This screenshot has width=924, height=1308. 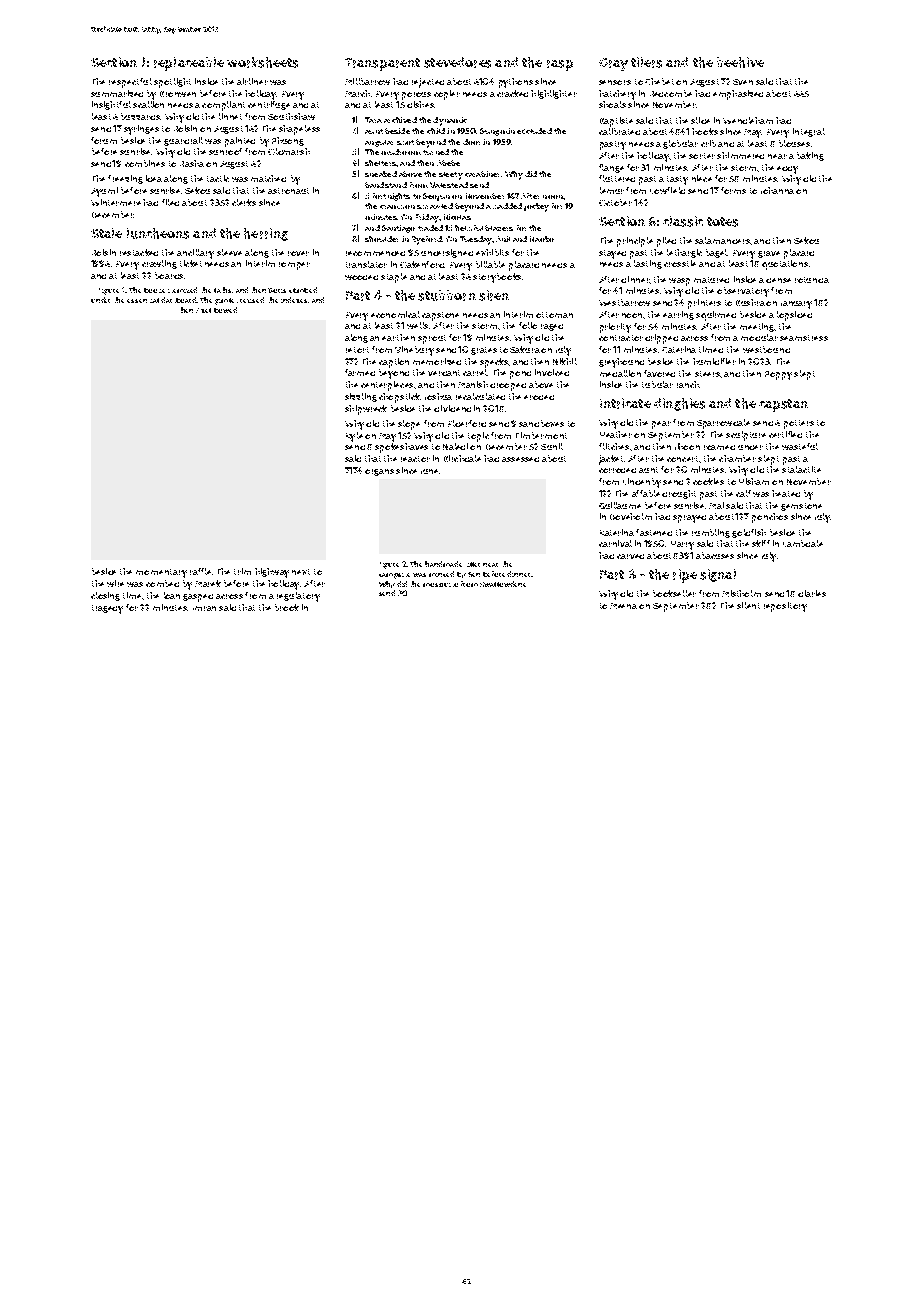 What do you see at coordinates (203, 310) in the screenshot?
I see `Axel` at bounding box center [203, 310].
